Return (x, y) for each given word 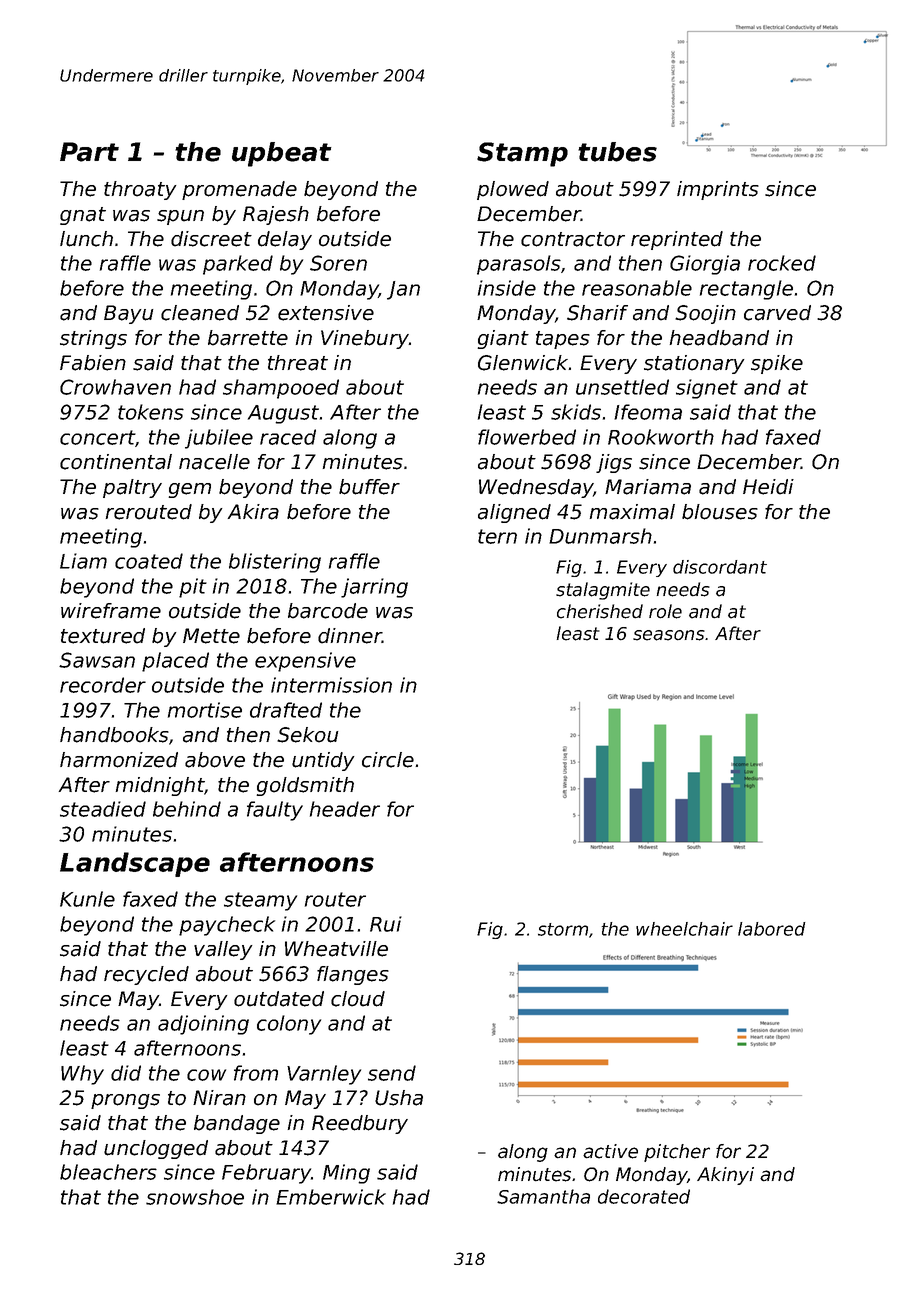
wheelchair (684, 929)
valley (223, 950)
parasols (519, 265)
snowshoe (195, 1197)
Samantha (543, 1196)
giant (503, 339)
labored (771, 929)
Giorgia (705, 265)
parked (238, 265)
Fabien (93, 363)
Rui (386, 924)
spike (777, 364)
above (215, 760)
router (335, 899)
